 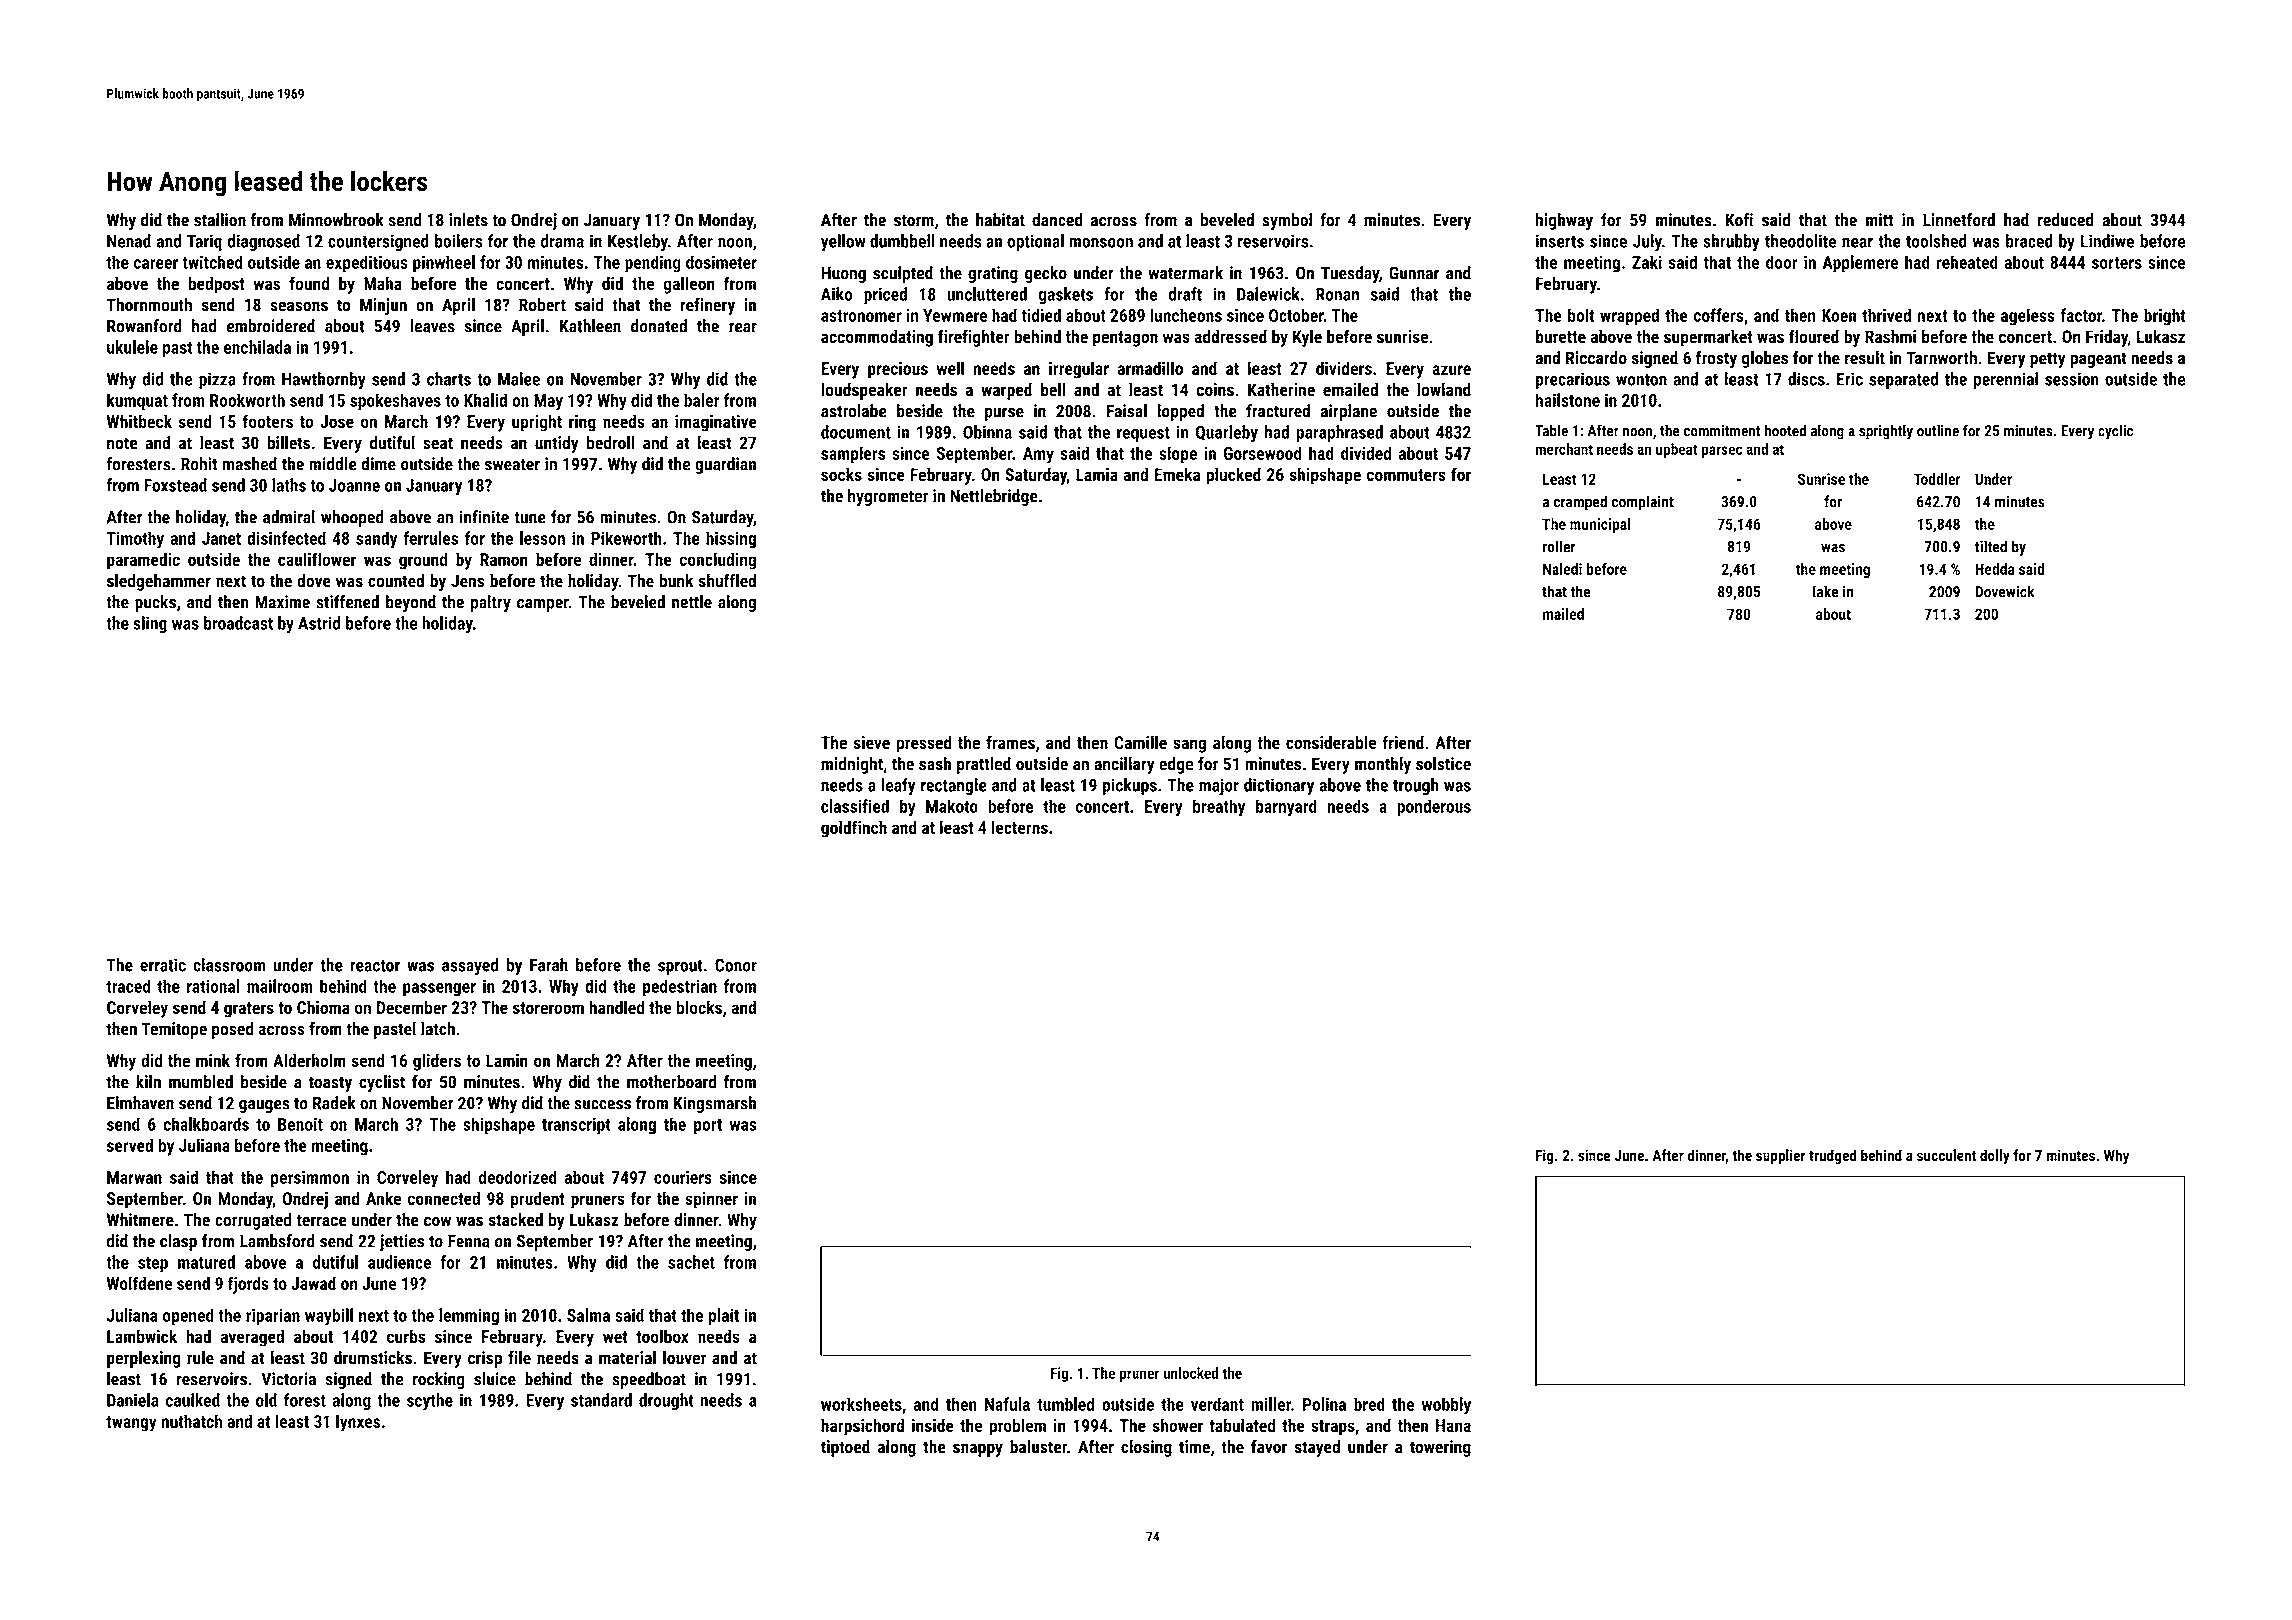 What do you see at coordinates (401, 1243) in the page?
I see `jetties` at bounding box center [401, 1243].
